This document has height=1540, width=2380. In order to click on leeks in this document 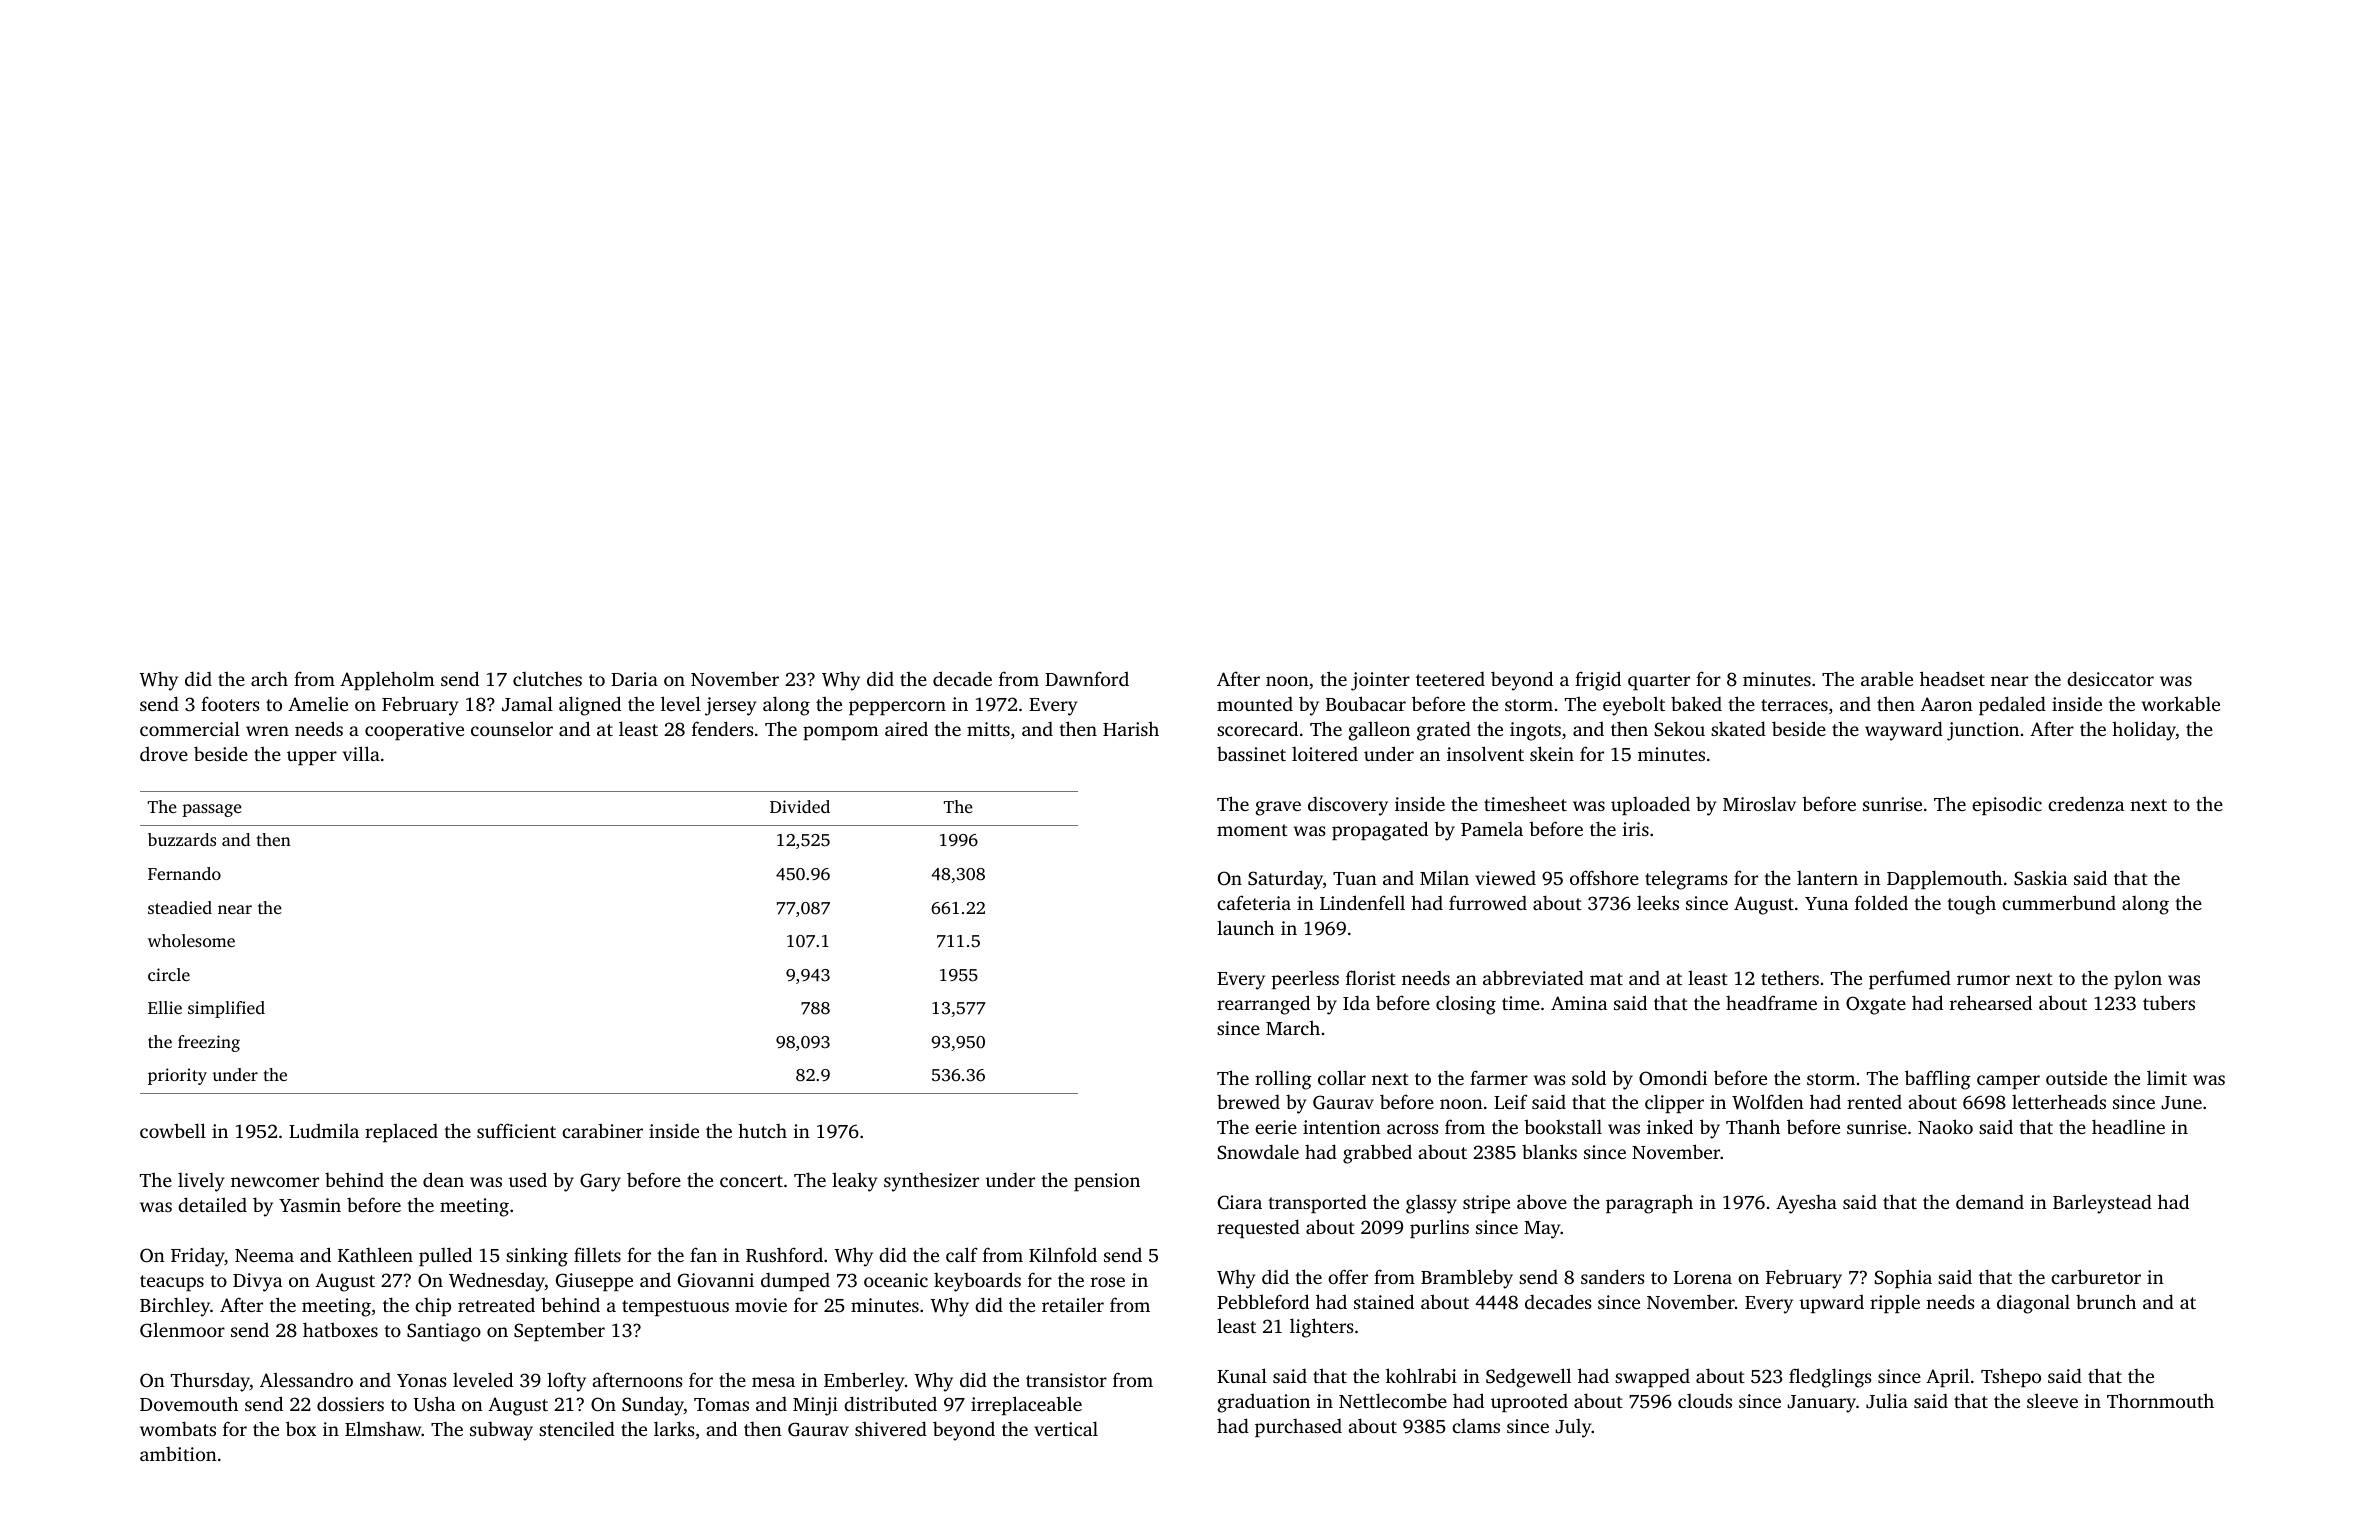, I will do `click(1658, 902)`.
